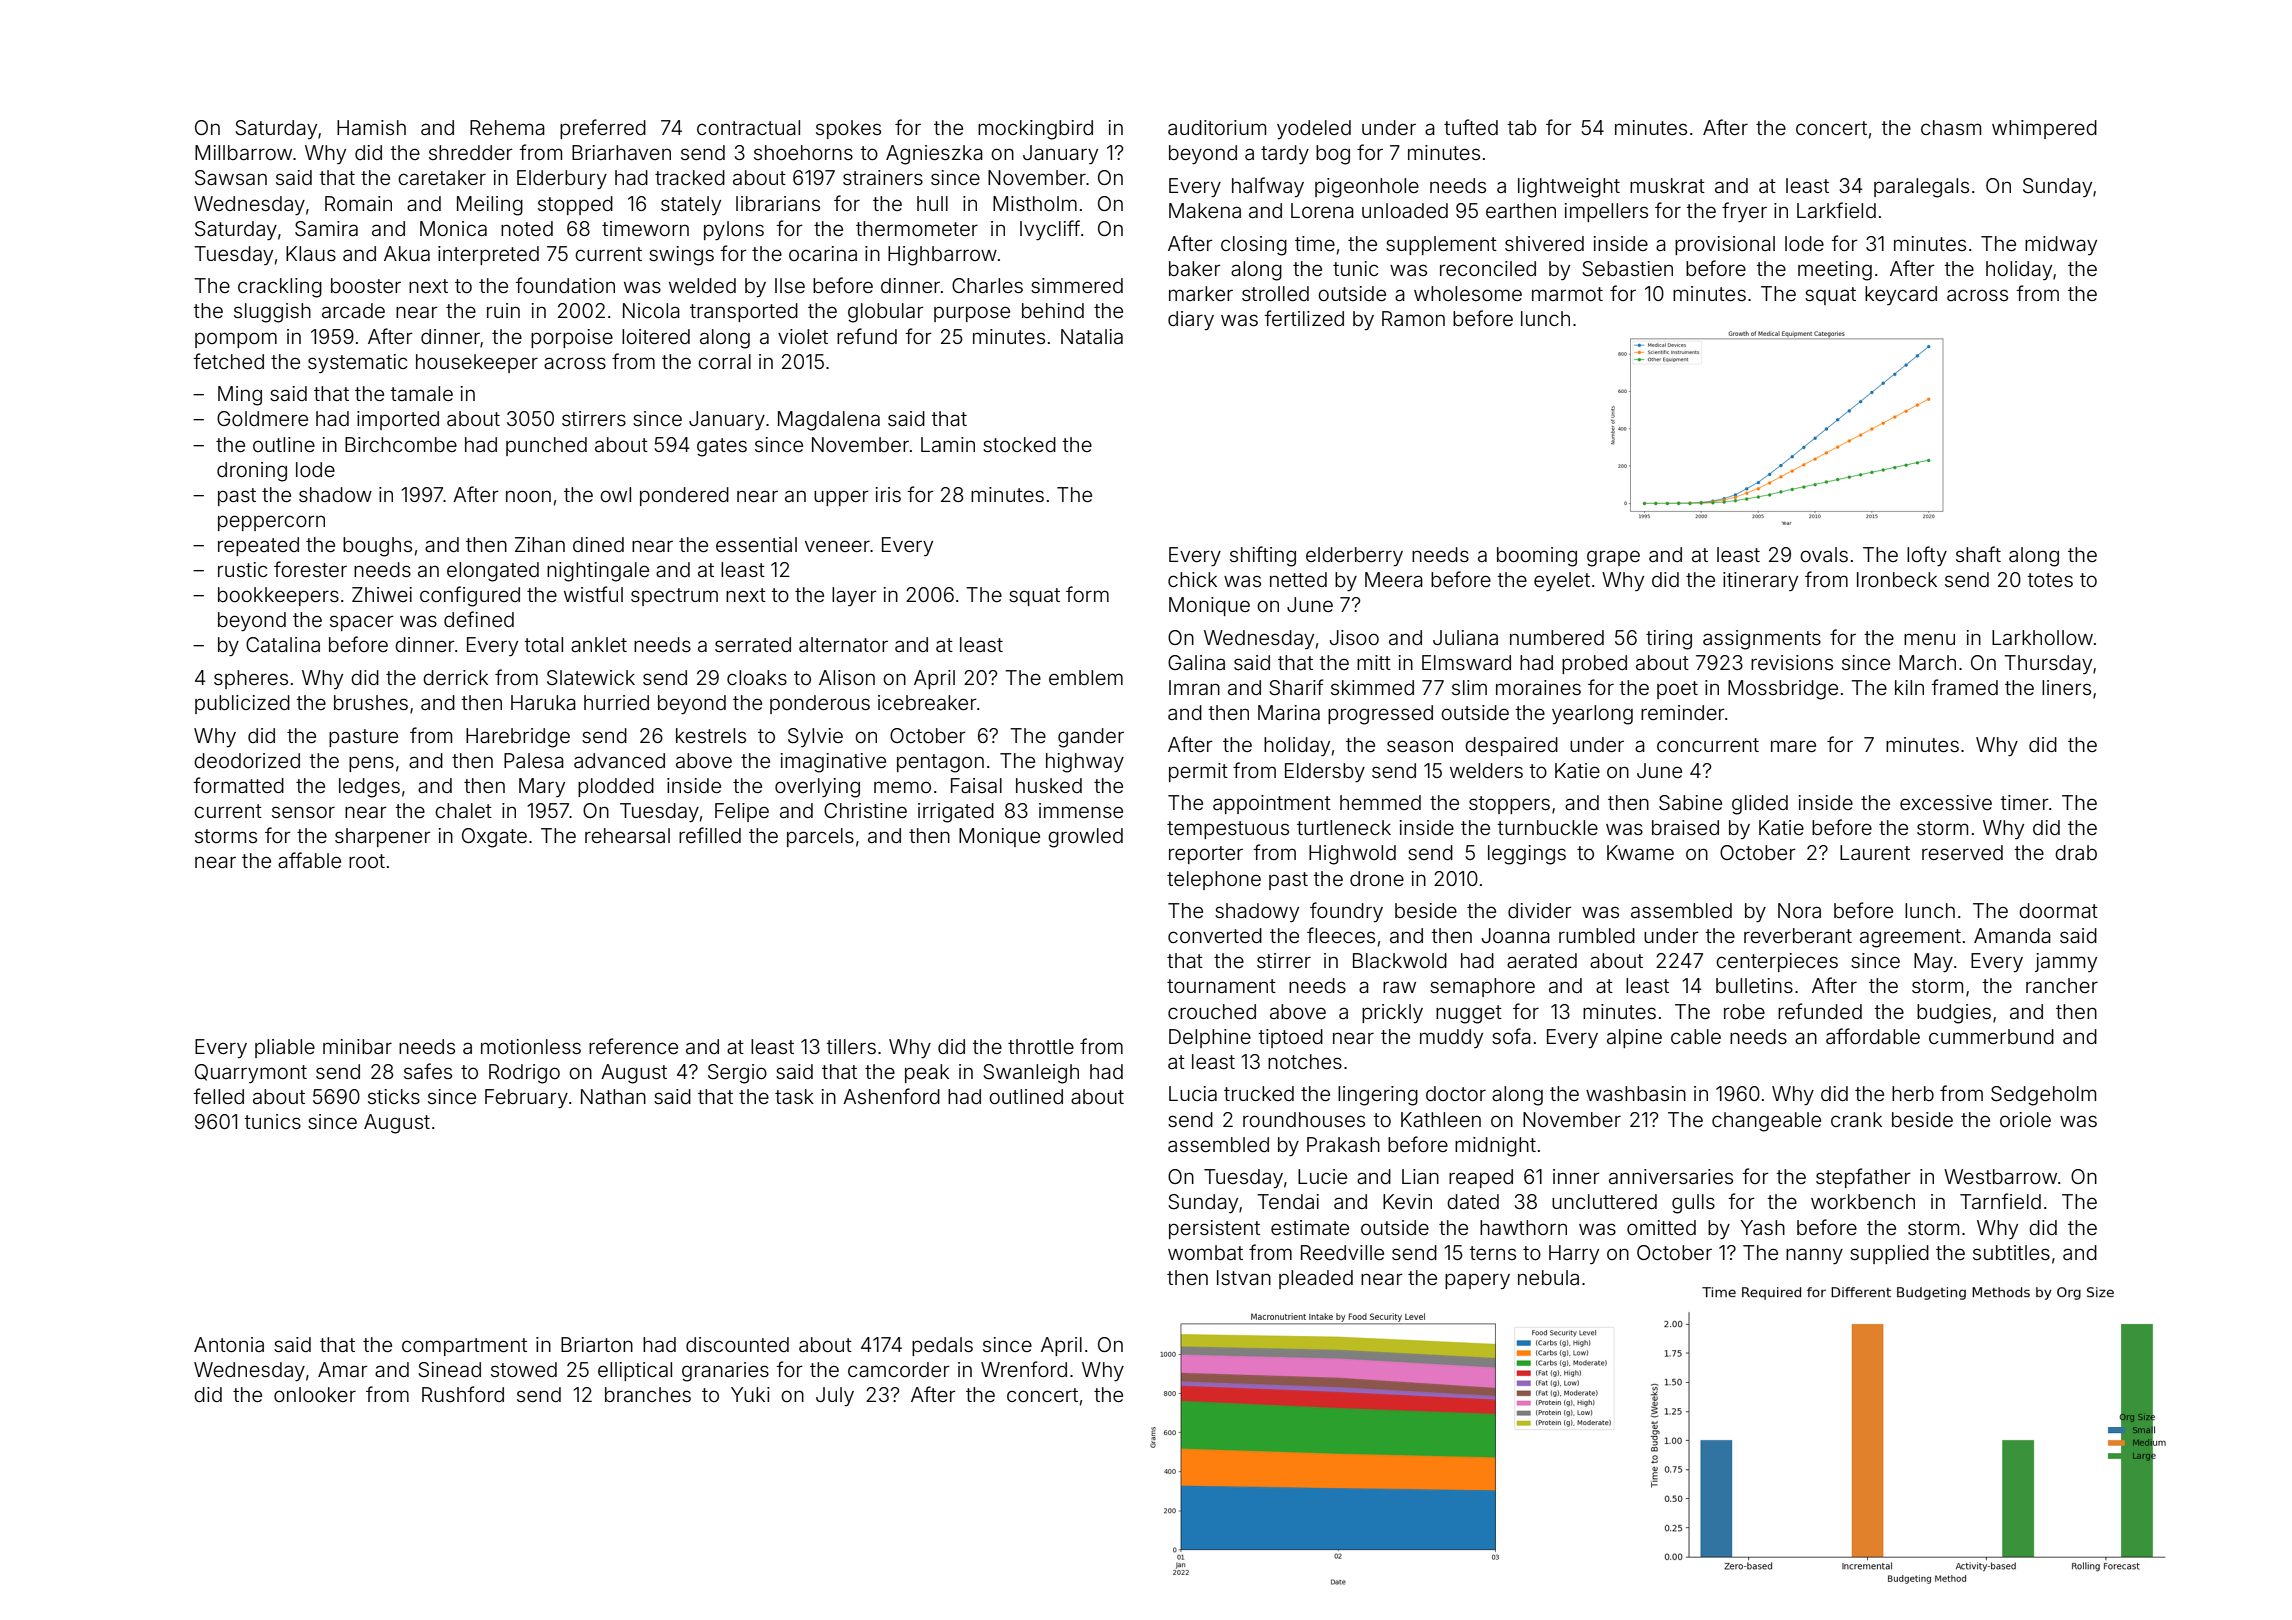  I want to click on Westbarrow, so click(2000, 1176).
